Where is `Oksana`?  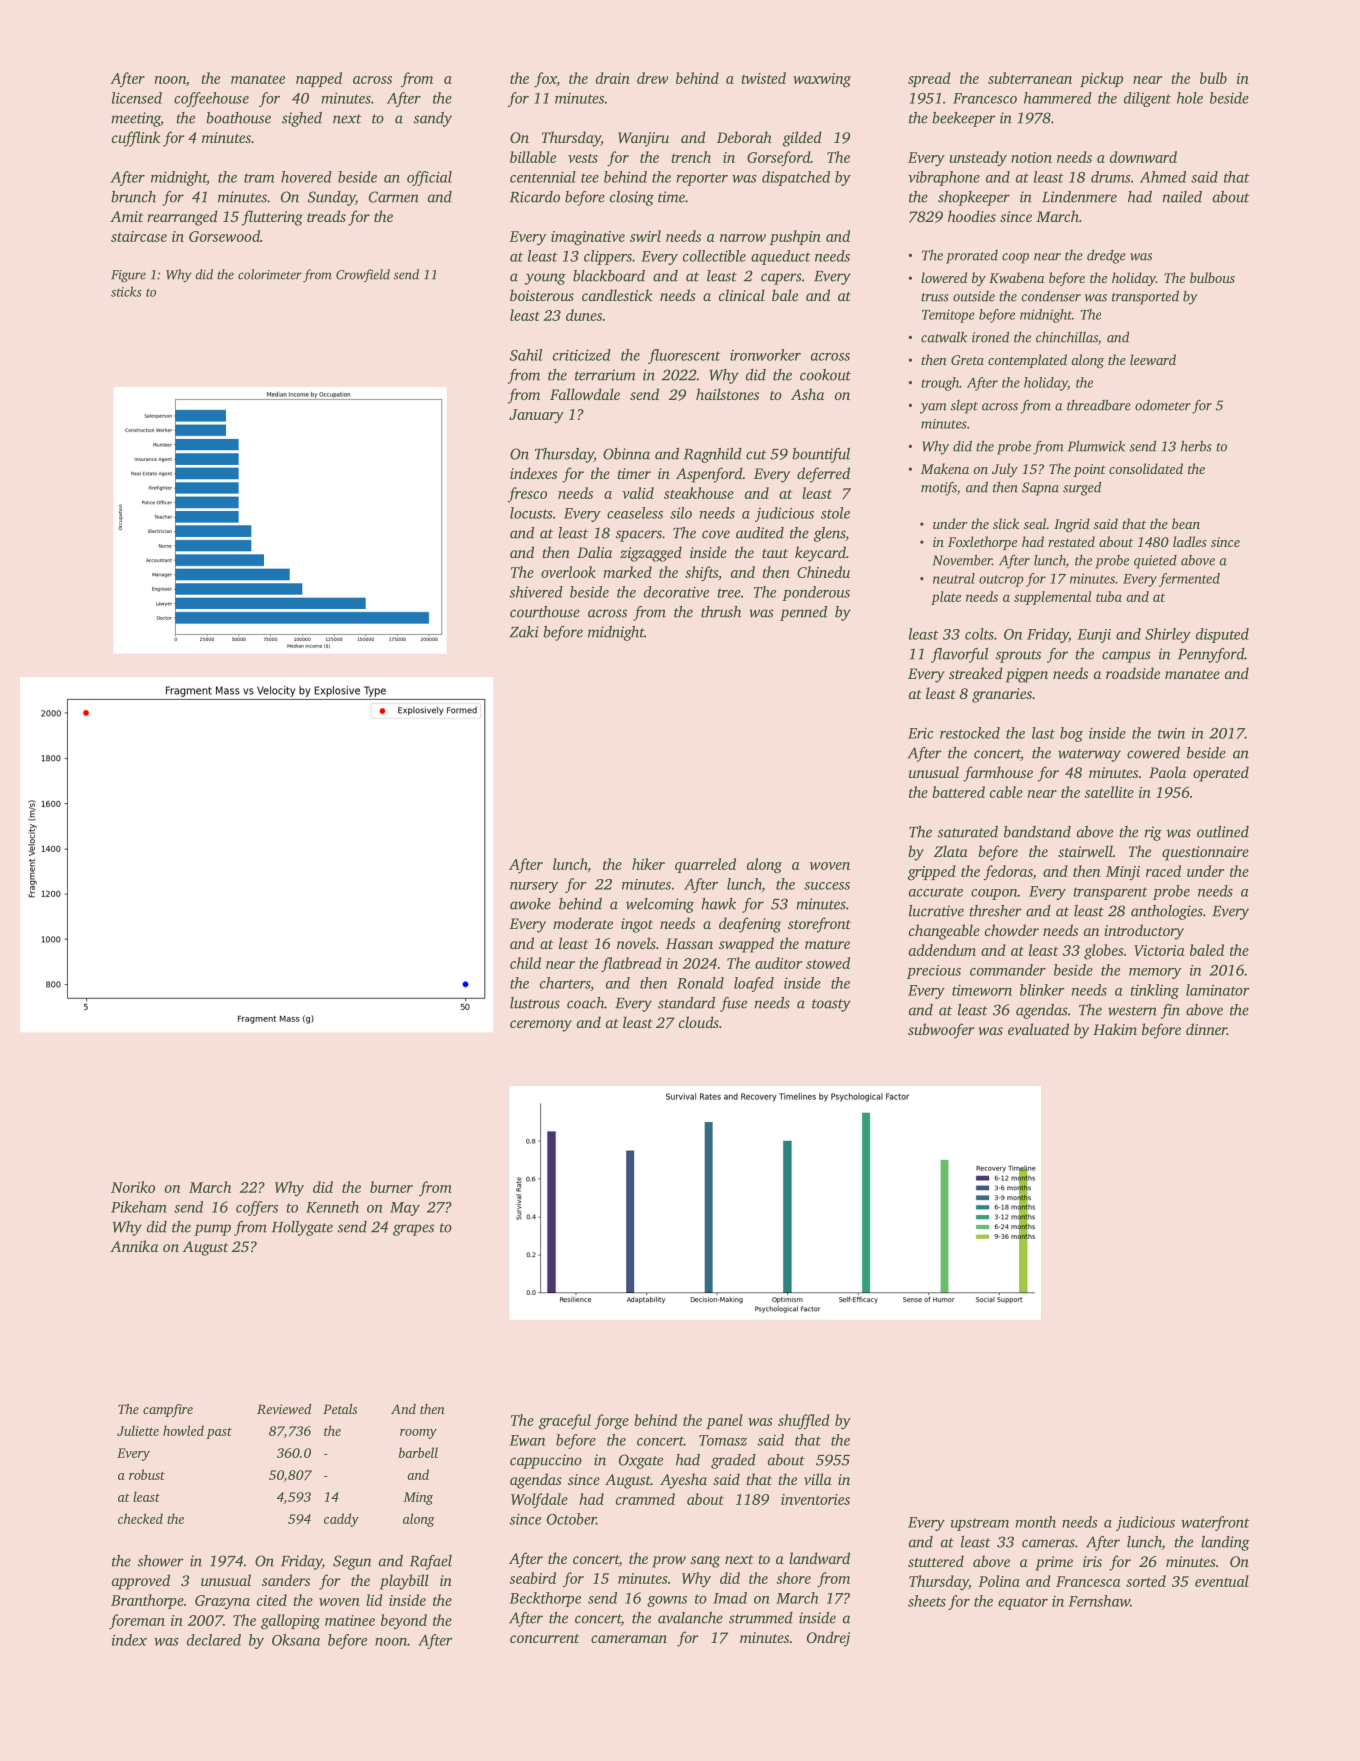 Oksana is located at coordinates (296, 1640).
